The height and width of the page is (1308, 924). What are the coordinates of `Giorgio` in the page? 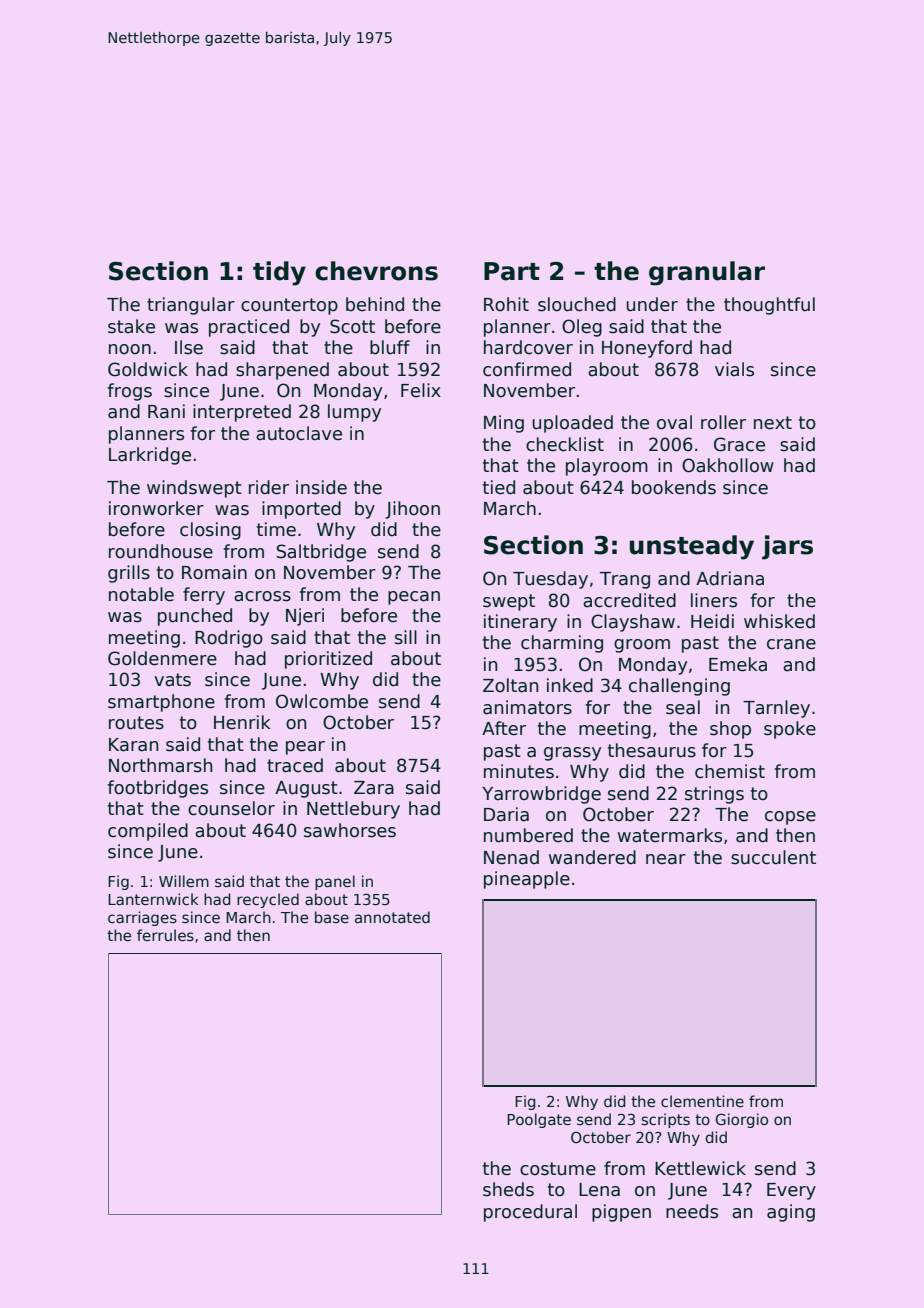 It's located at (741, 1120).
